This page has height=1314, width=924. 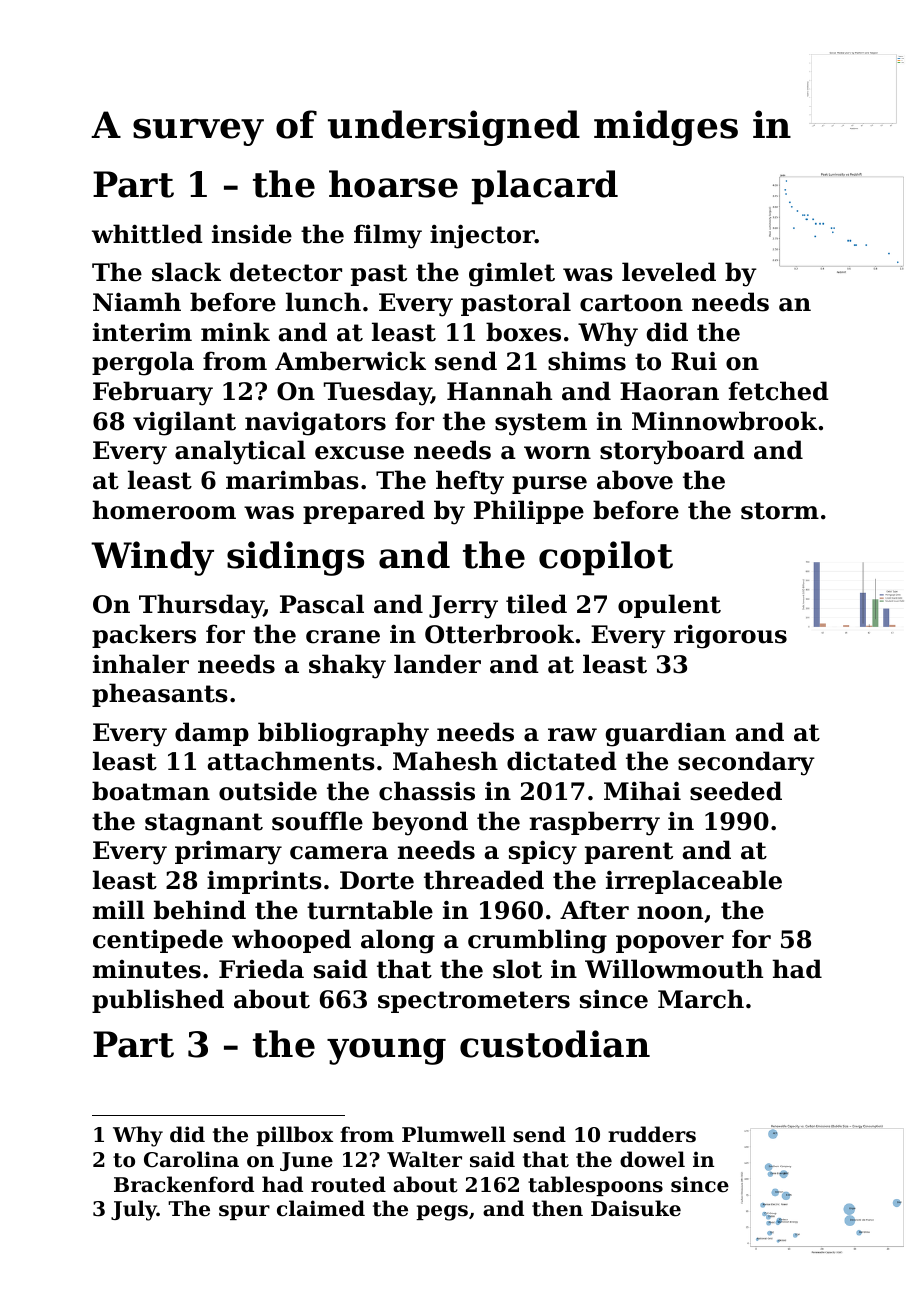 I want to click on Willowmouth, so click(x=674, y=969).
